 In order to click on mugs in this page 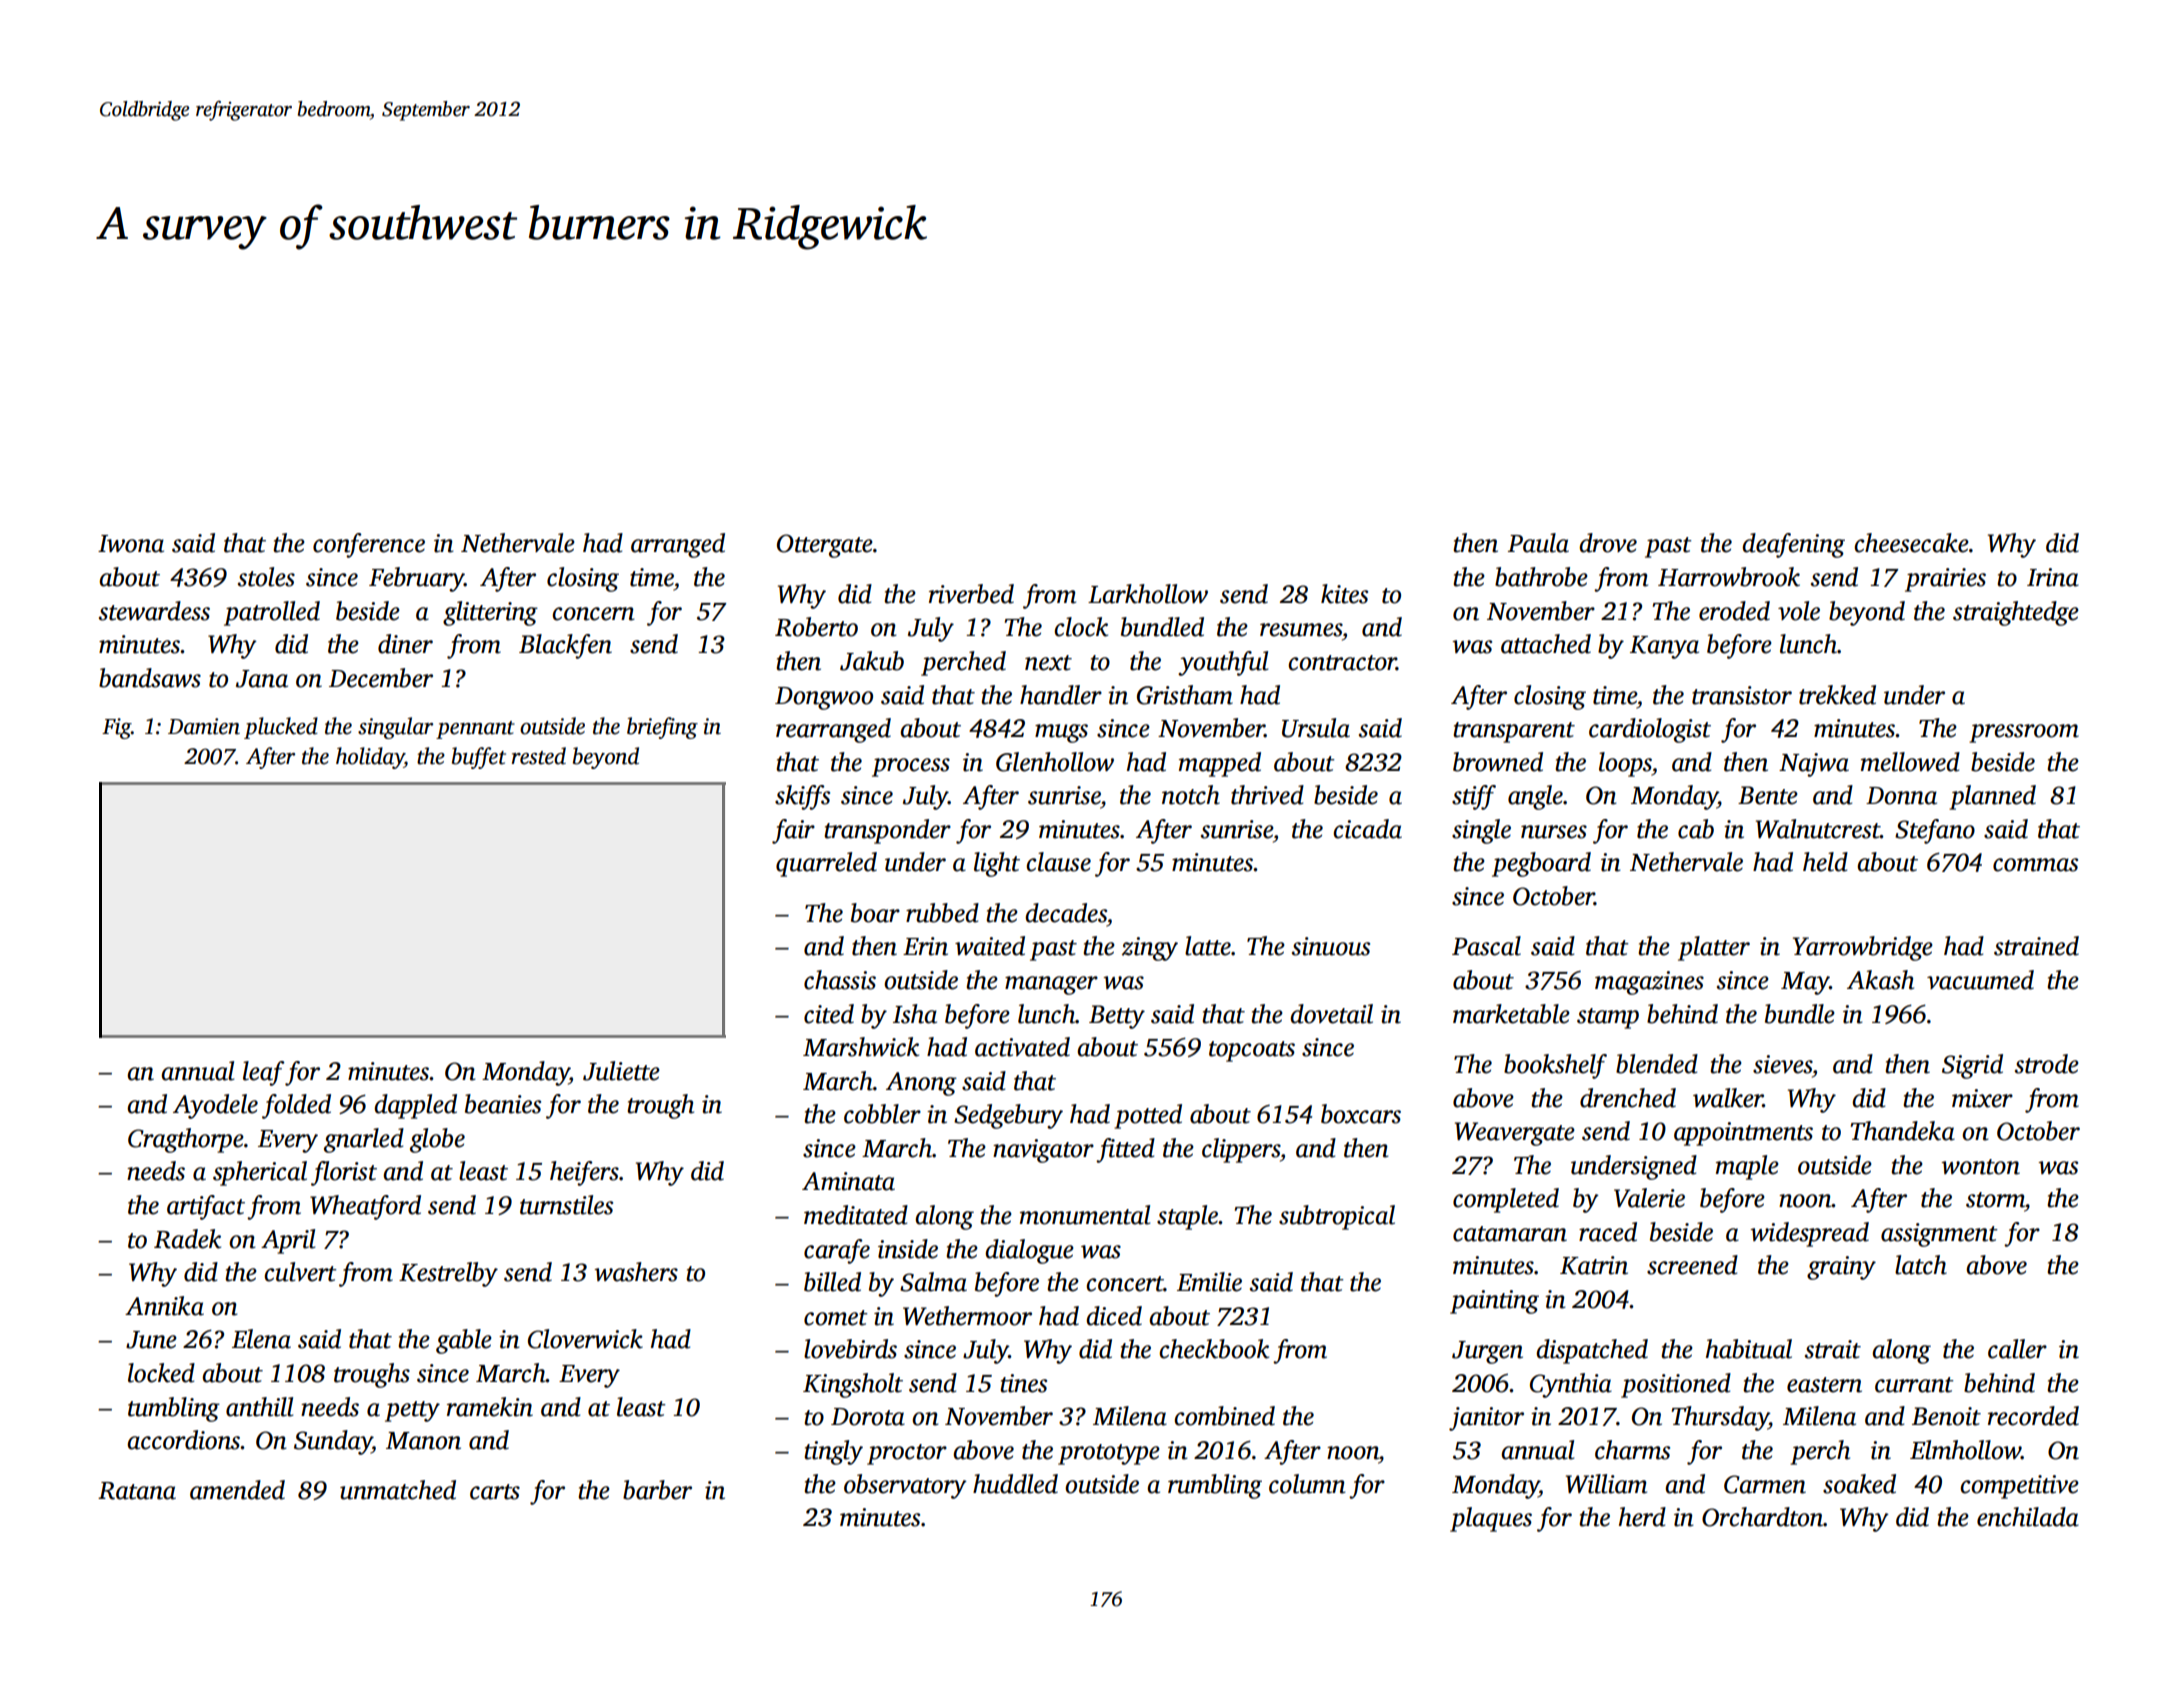, I will do `click(1061, 733)`.
